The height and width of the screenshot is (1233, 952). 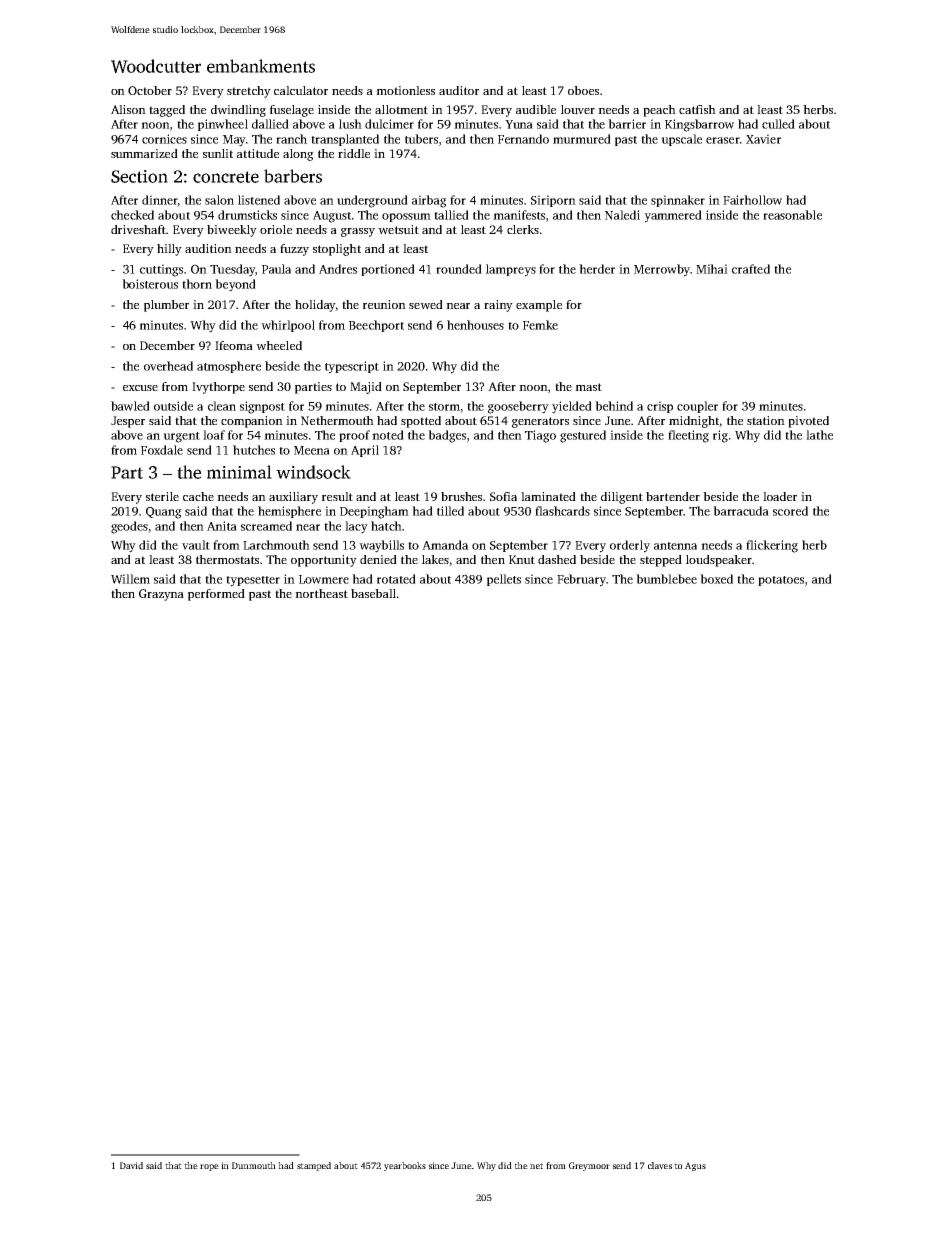 I want to click on rope, so click(x=209, y=1167).
